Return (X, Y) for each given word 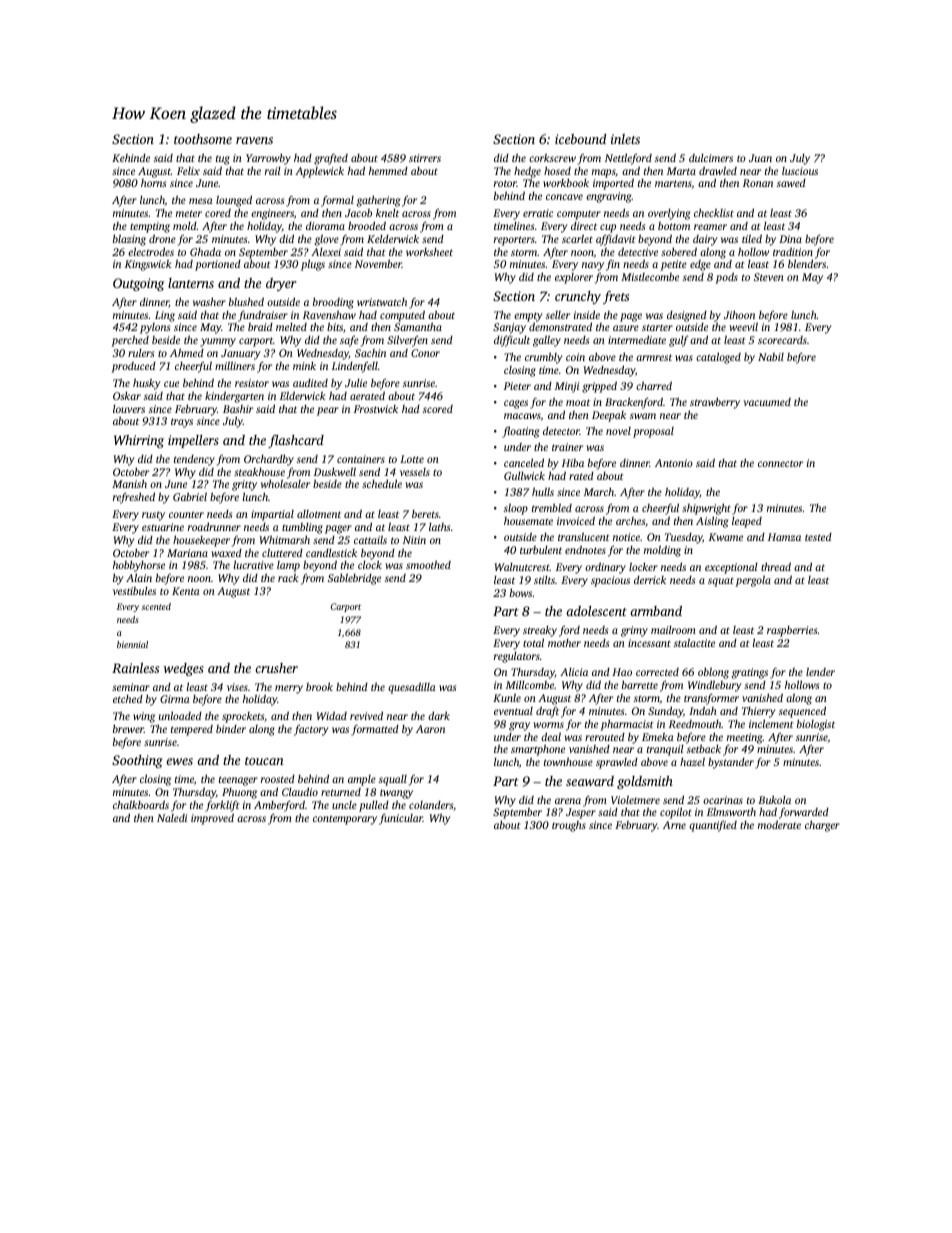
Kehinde (131, 158)
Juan (760, 158)
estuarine (163, 527)
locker (643, 566)
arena (568, 801)
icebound (580, 139)
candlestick (331, 553)
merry (289, 689)
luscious (800, 171)
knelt (387, 213)
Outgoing (138, 284)
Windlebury (715, 686)
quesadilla (412, 688)
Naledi (172, 818)
